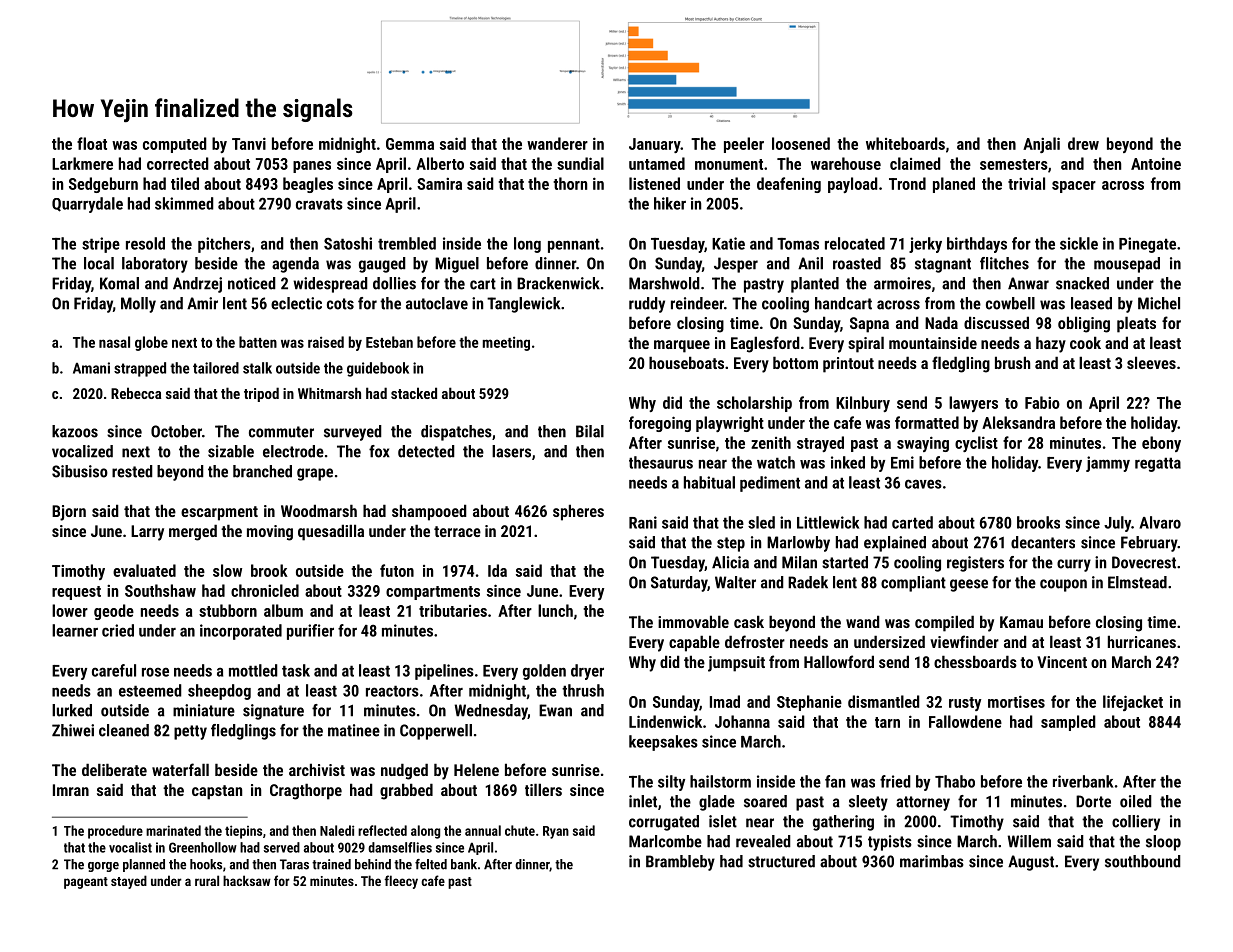 This screenshot has height=952, width=1233. I want to click on Alberto, so click(440, 163).
